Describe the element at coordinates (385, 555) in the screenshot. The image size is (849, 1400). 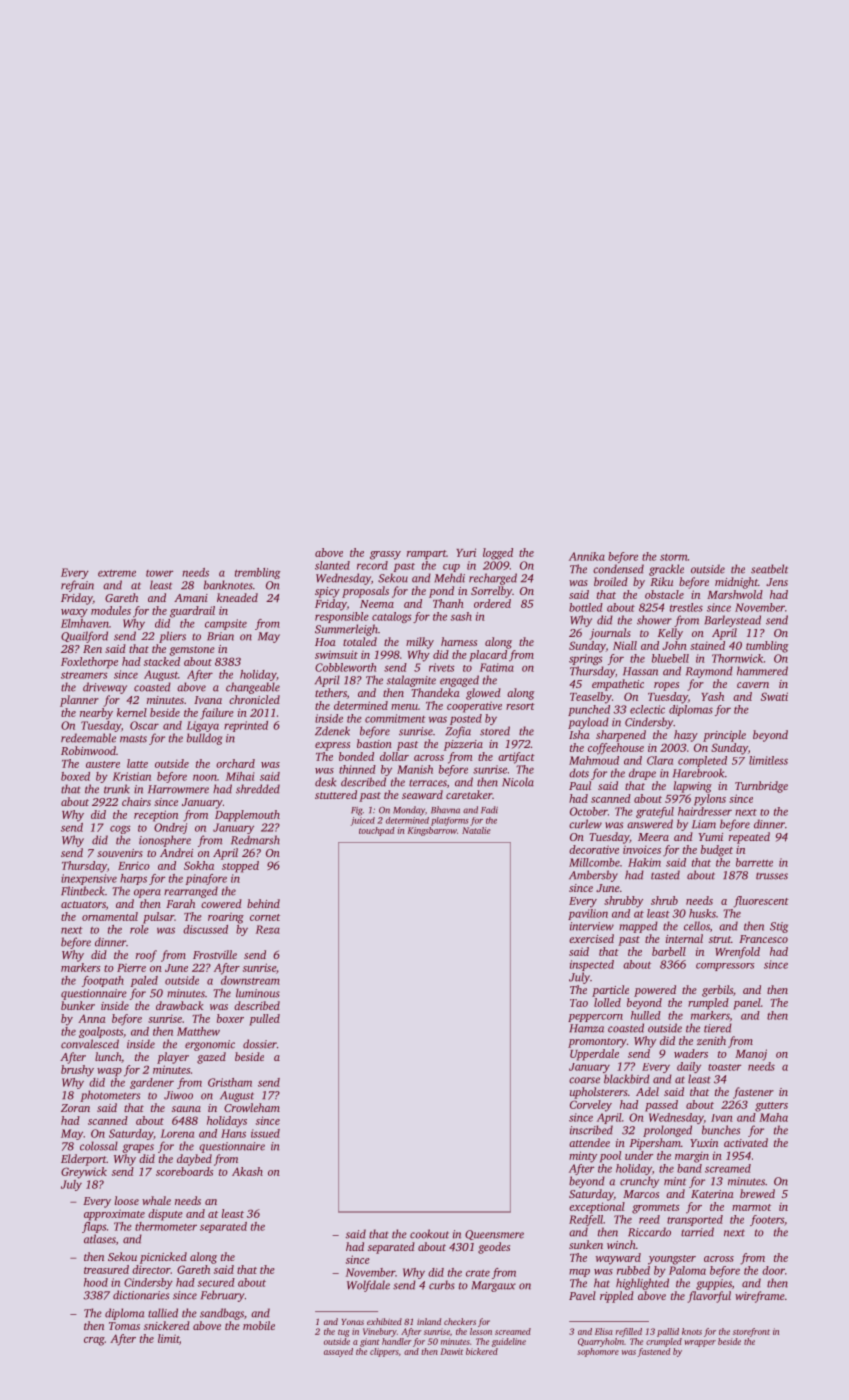
I see `grassy` at that location.
